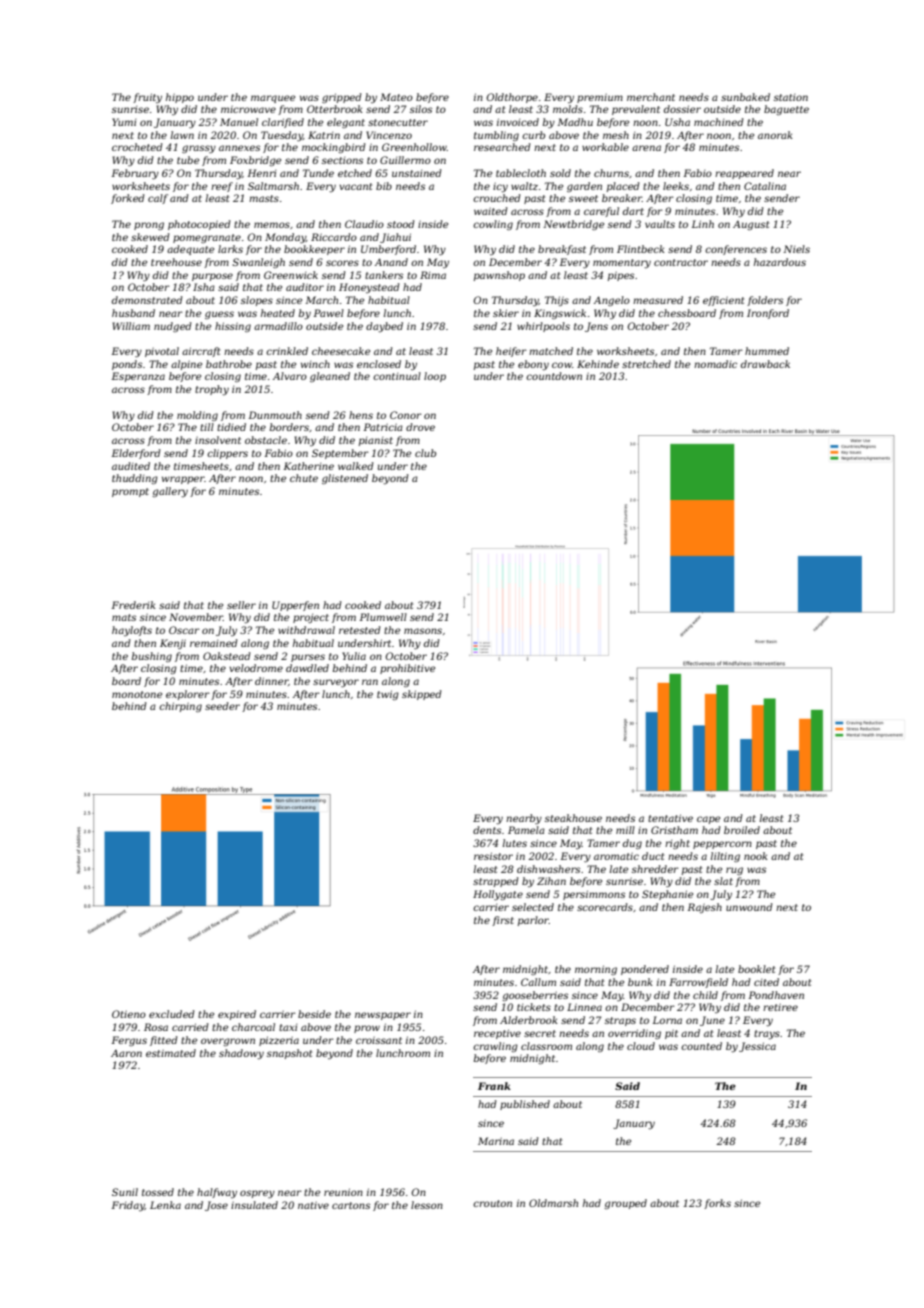  Describe the element at coordinates (273, 99) in the screenshot. I see `marquee` at that location.
